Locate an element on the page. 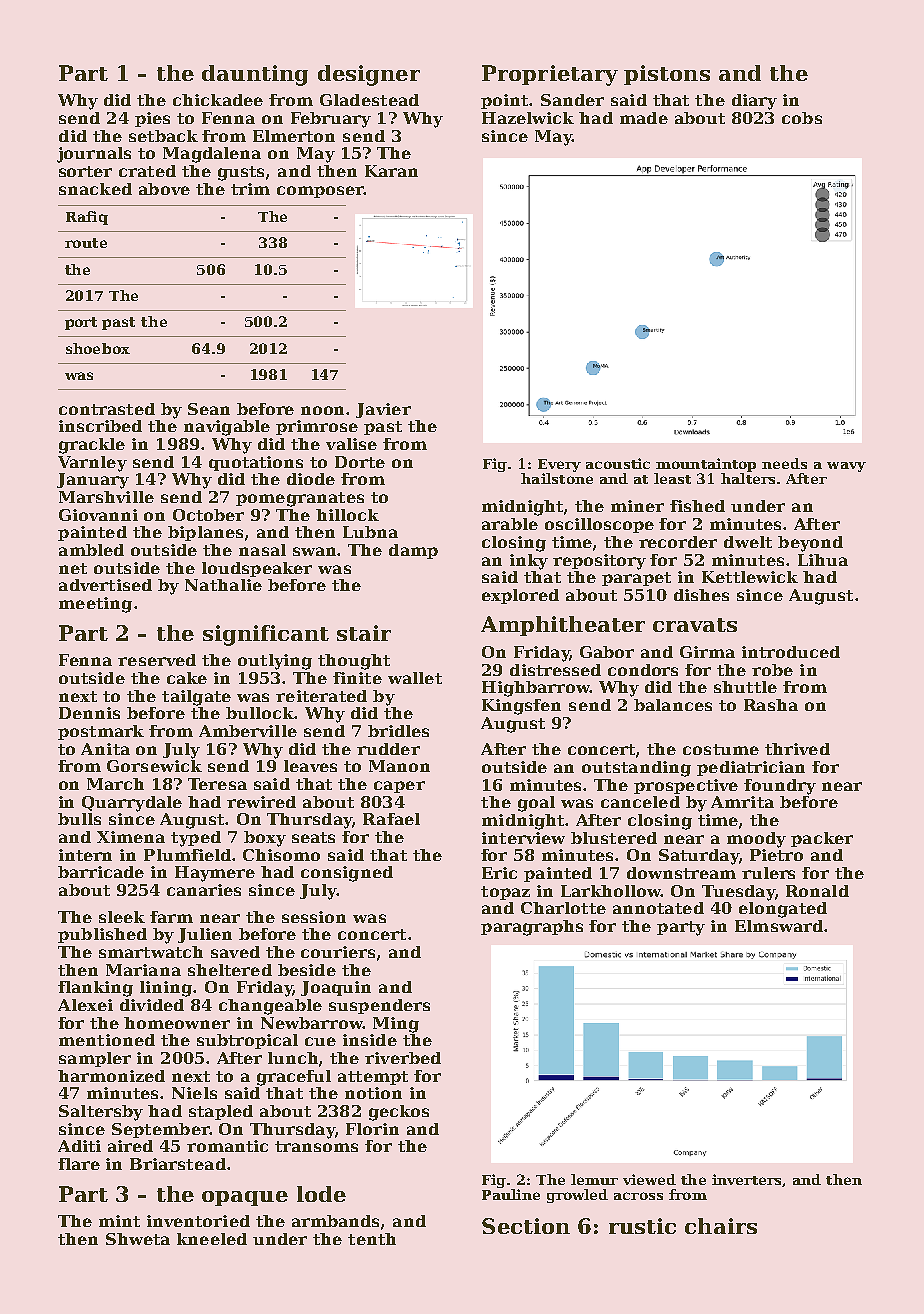 The height and width of the document is (1314, 924). tenth is located at coordinates (372, 1239).
